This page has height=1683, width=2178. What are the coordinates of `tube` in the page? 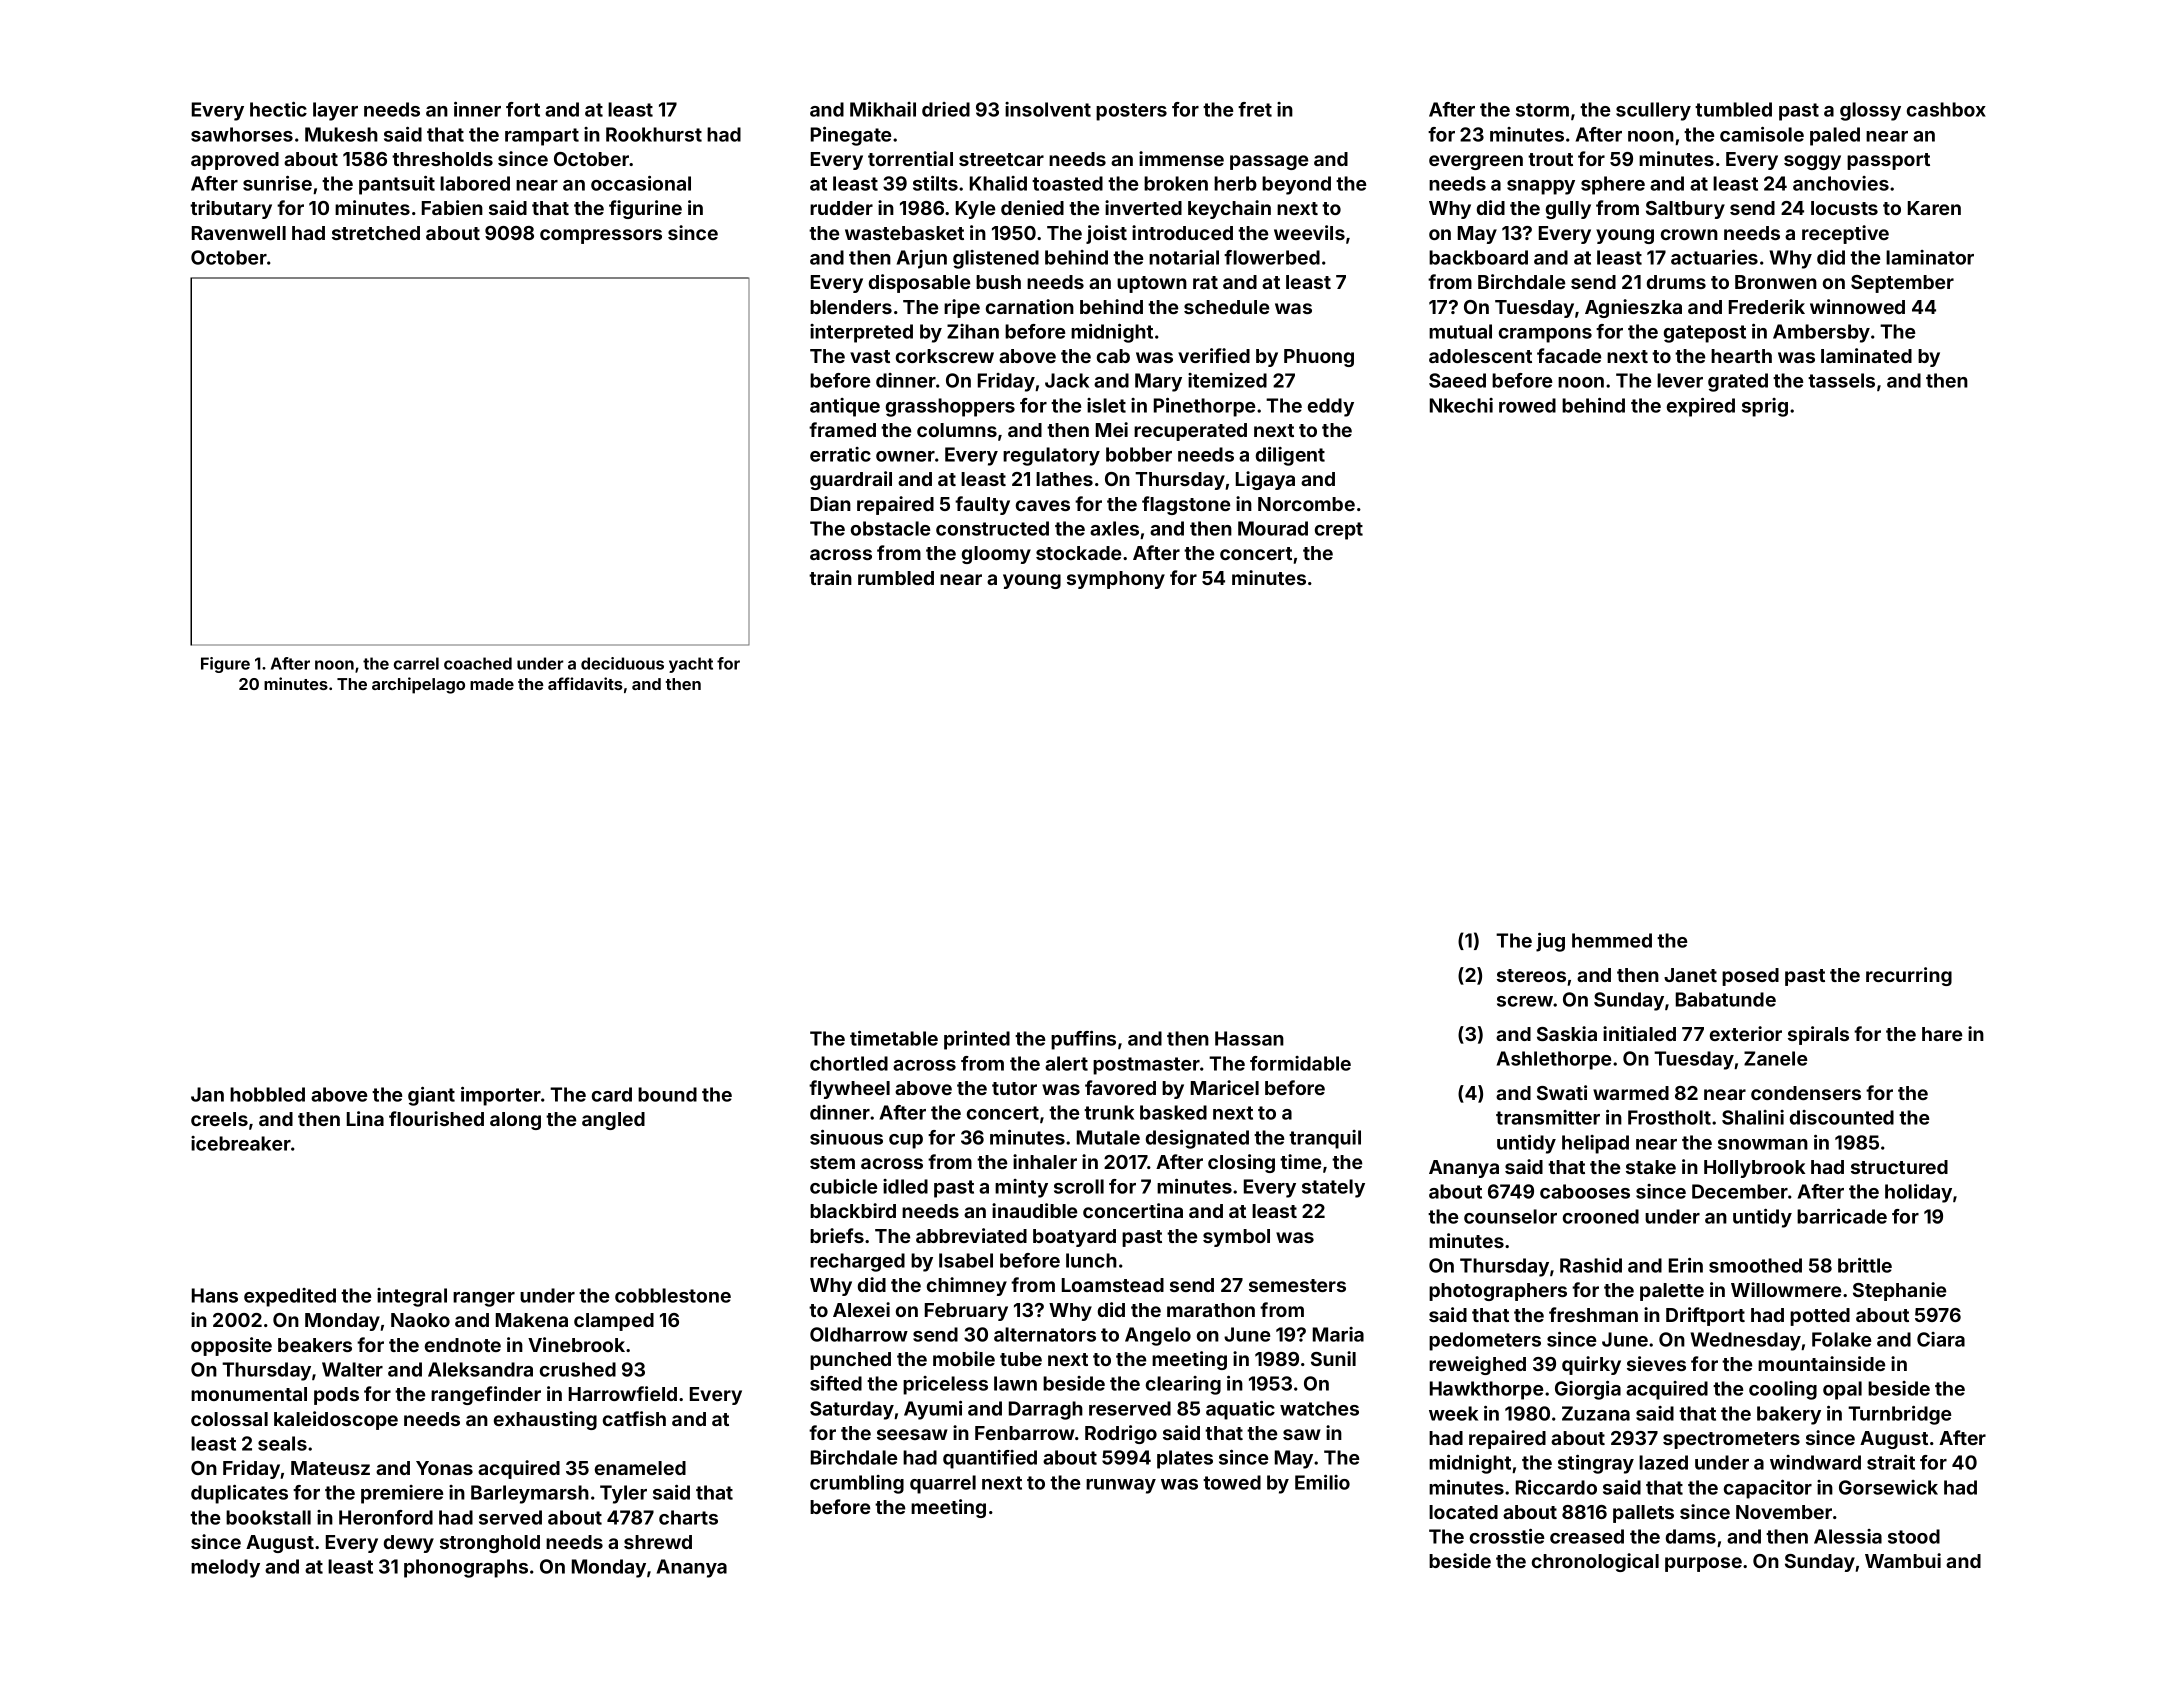 It's located at (1021, 1359).
